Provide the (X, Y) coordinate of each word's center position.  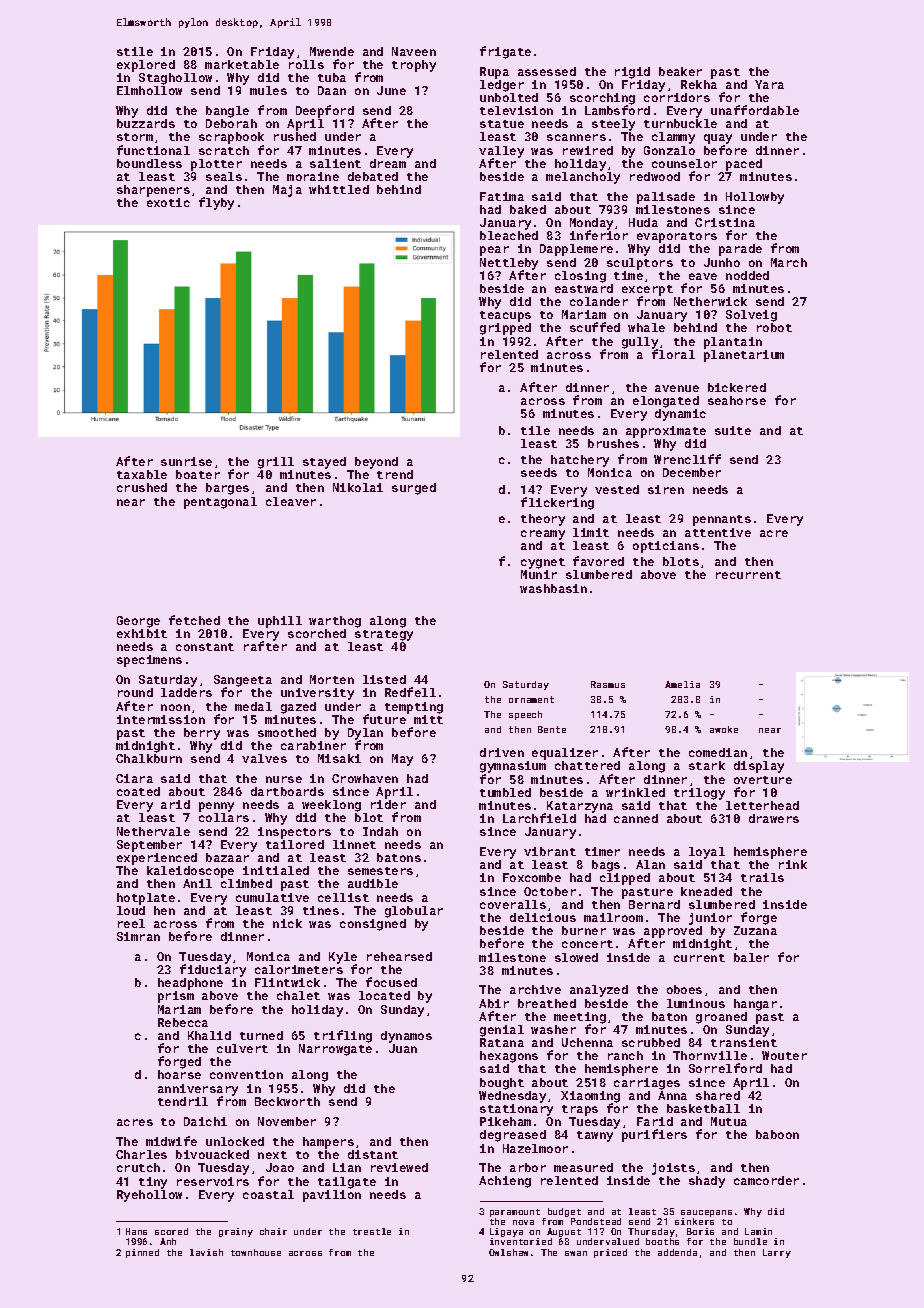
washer (553, 1029)
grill (276, 463)
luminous (696, 1003)
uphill (280, 622)
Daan (332, 90)
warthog (335, 622)
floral (673, 354)
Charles (141, 1154)
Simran (138, 936)
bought (502, 1084)
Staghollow (175, 79)
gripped (505, 329)
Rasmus (608, 684)
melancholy (583, 178)
